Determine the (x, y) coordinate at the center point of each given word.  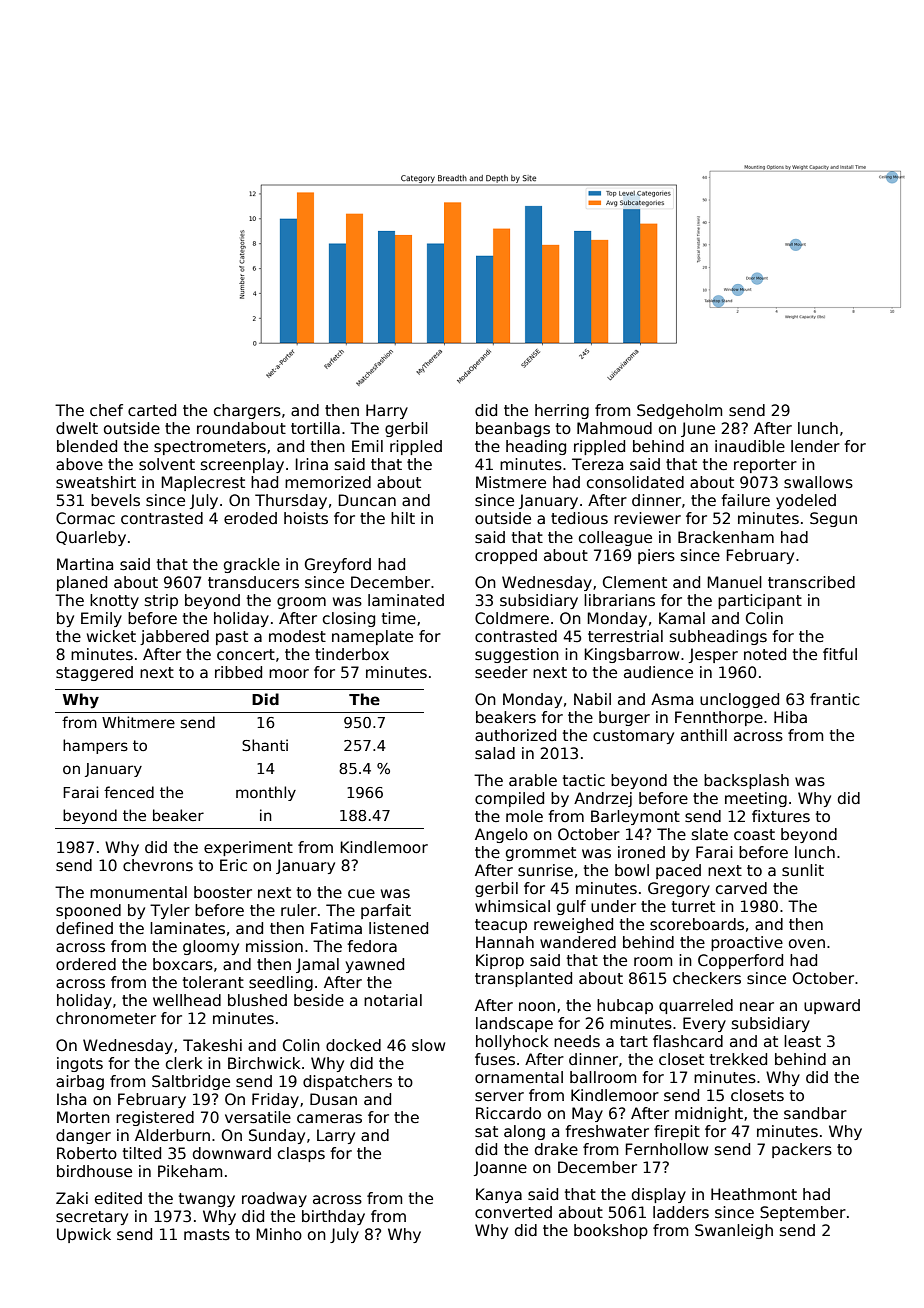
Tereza (597, 464)
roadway (274, 1199)
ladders (681, 1212)
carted (152, 410)
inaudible (750, 446)
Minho (279, 1234)
